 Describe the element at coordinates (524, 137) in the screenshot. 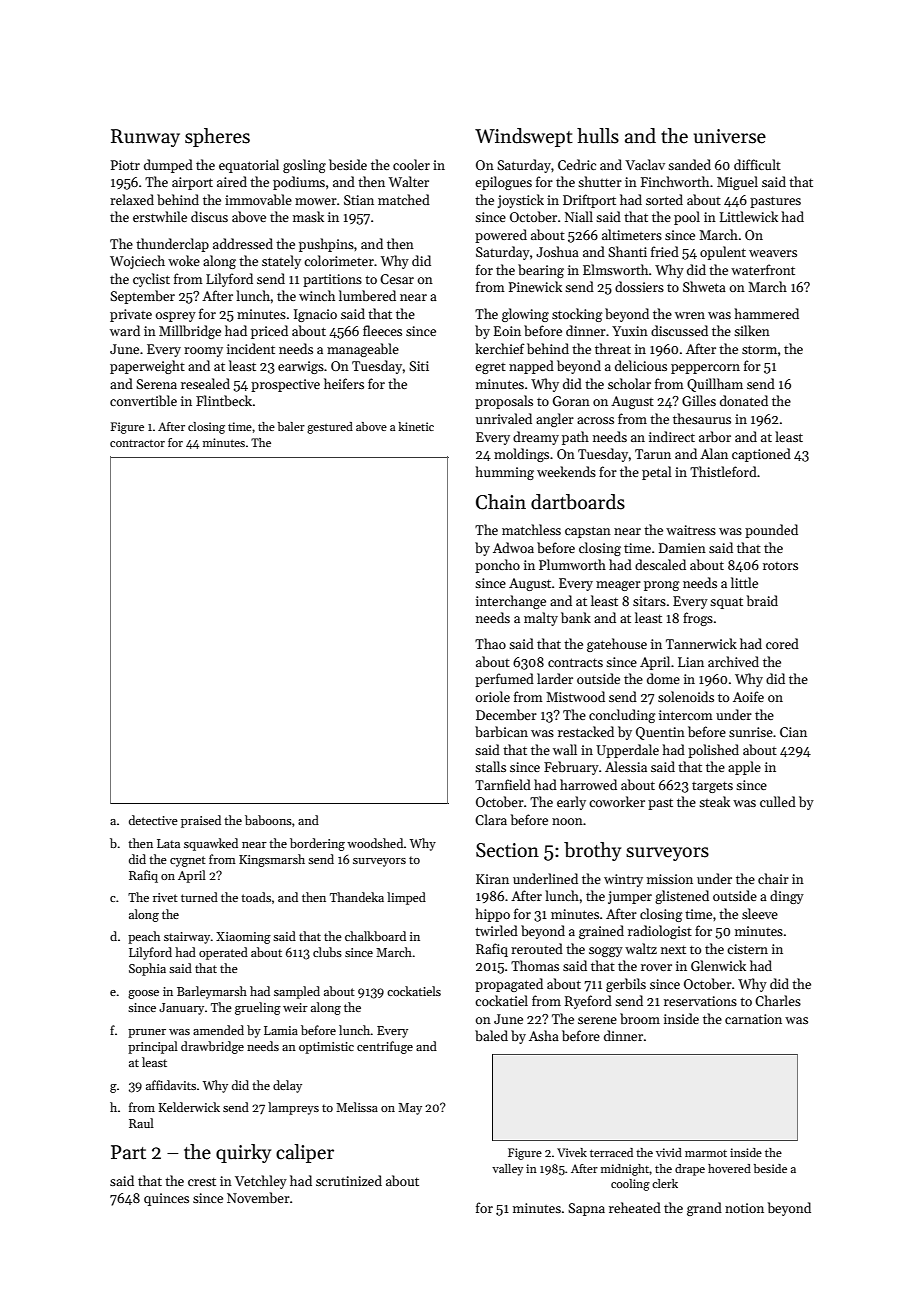

I see `Windswept` at that location.
